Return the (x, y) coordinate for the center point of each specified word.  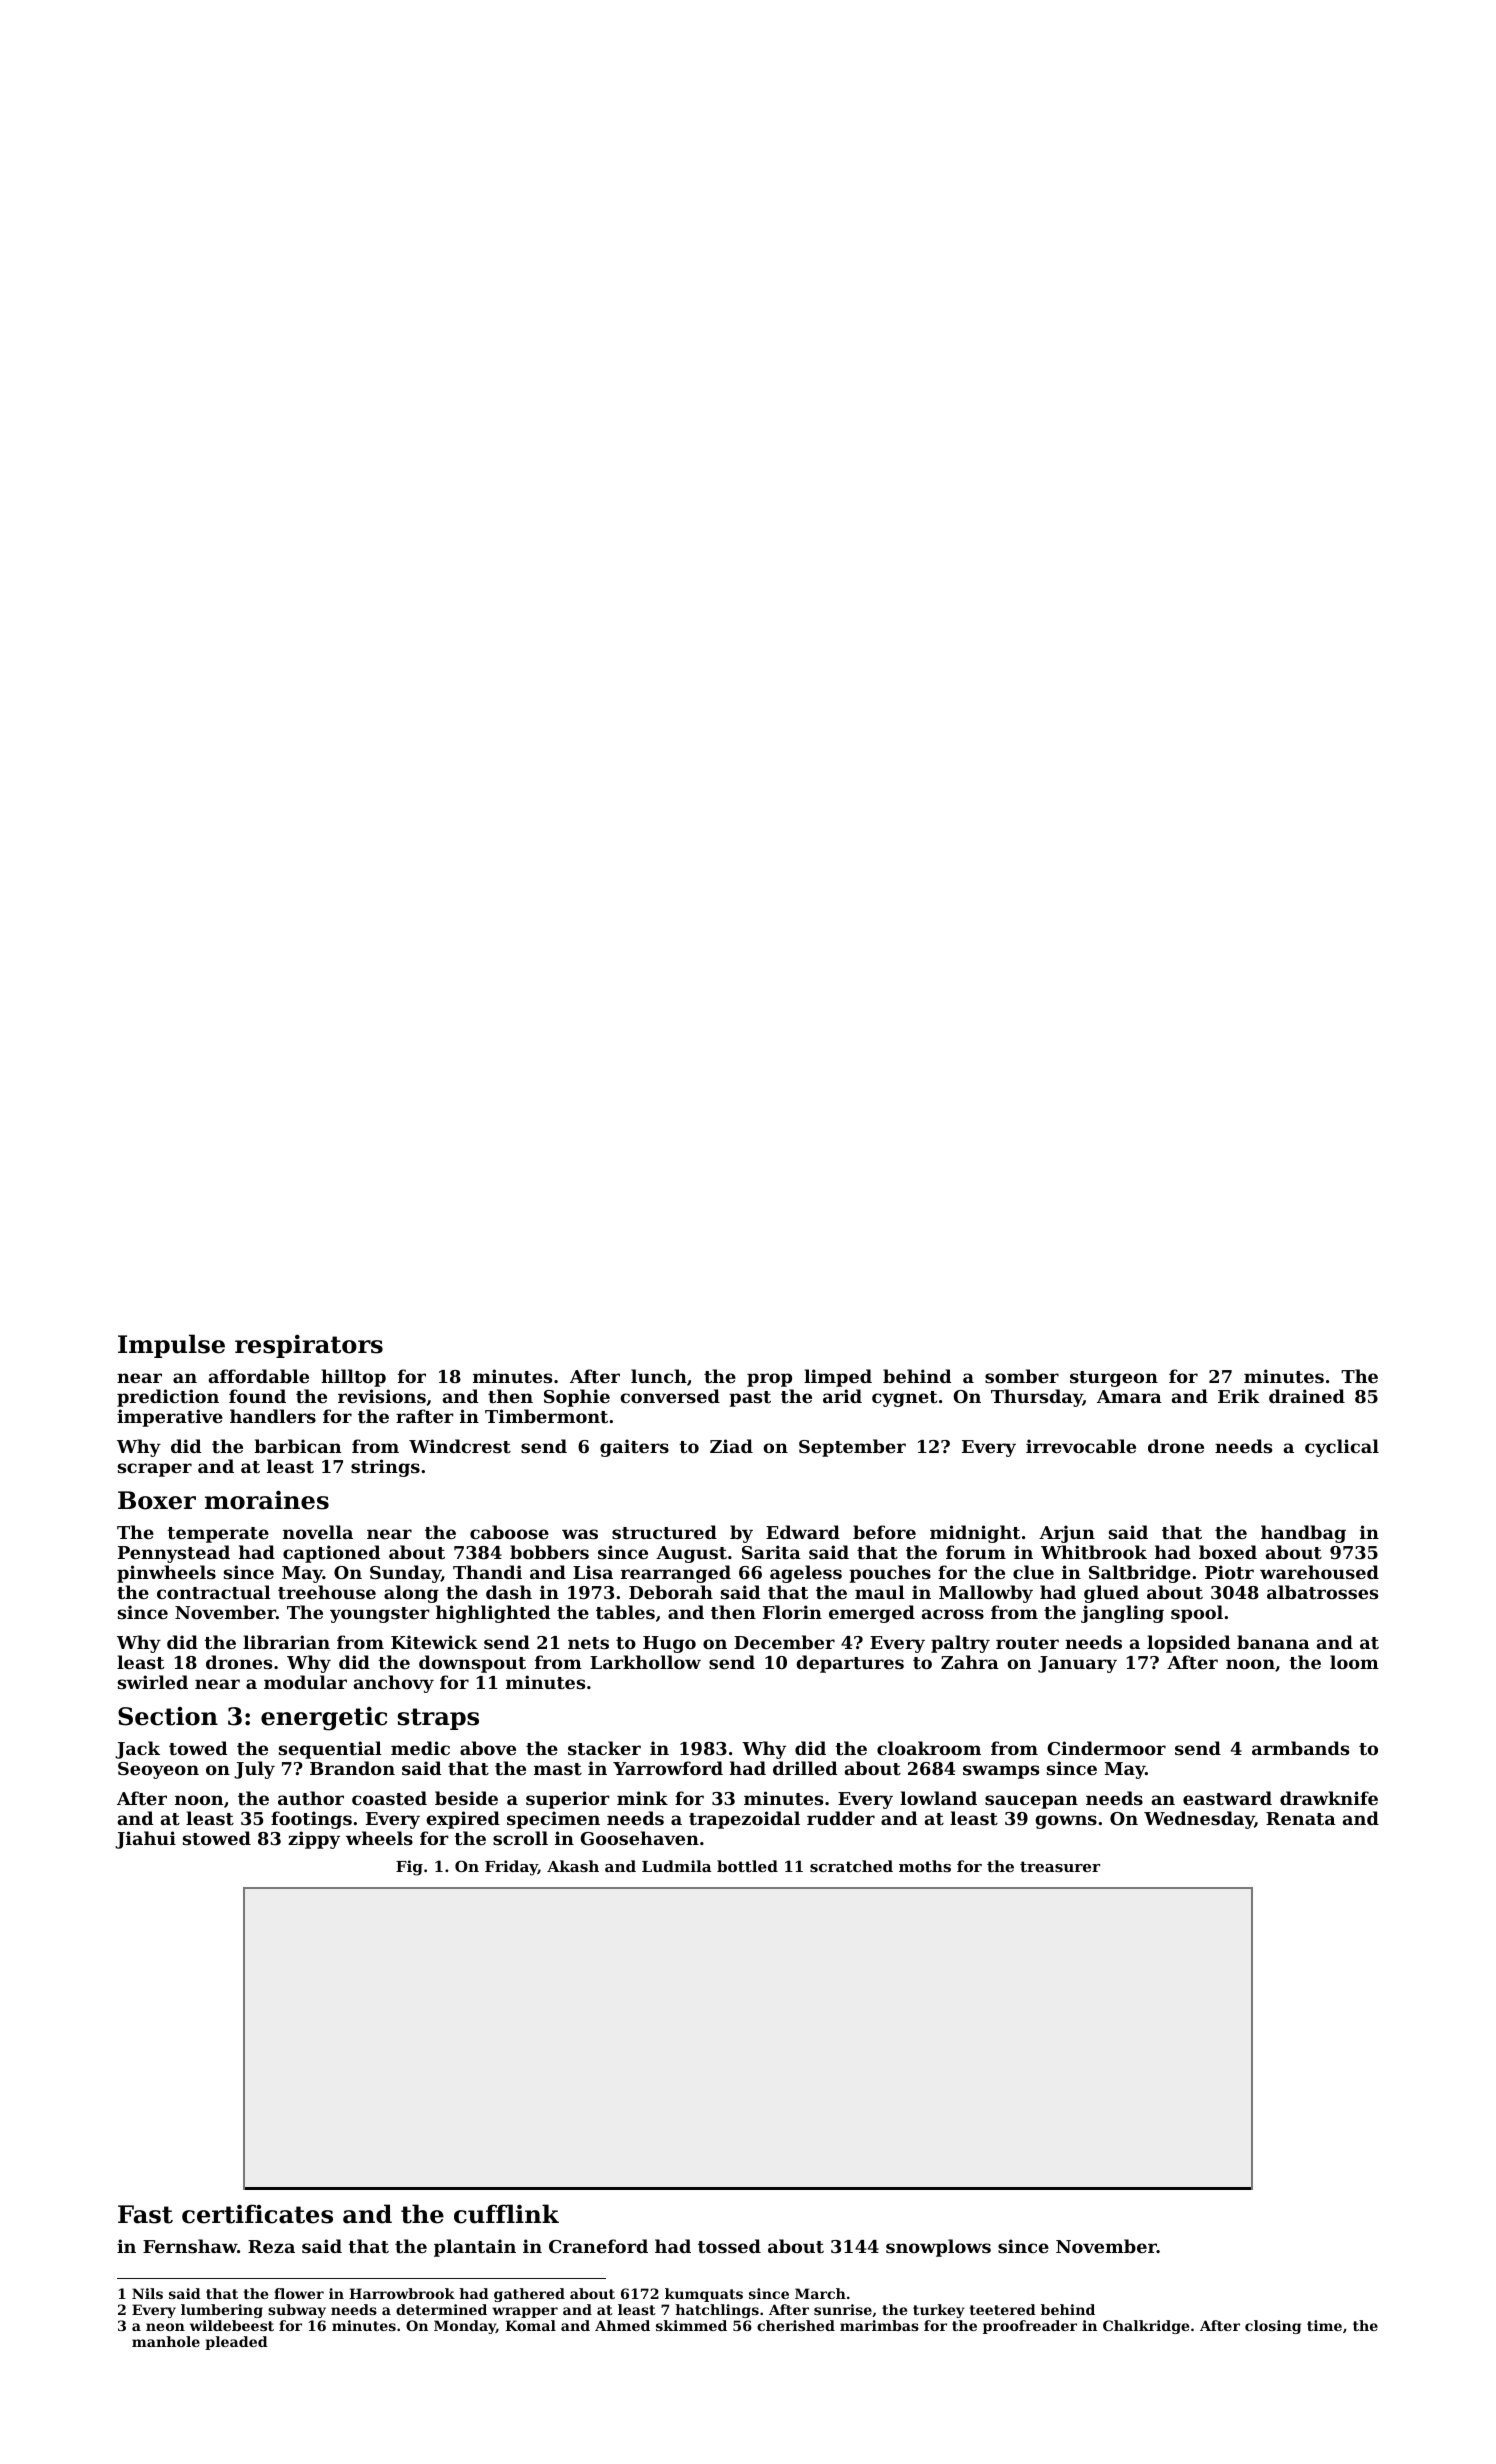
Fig (409, 1868)
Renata (1301, 1818)
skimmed (691, 2325)
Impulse (171, 1346)
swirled (153, 1682)
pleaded (236, 2343)
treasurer (1060, 1866)
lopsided (1188, 1644)
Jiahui (145, 1840)
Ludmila (677, 1866)
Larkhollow (645, 1662)
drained (1307, 1396)
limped (838, 1378)
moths (925, 1866)
